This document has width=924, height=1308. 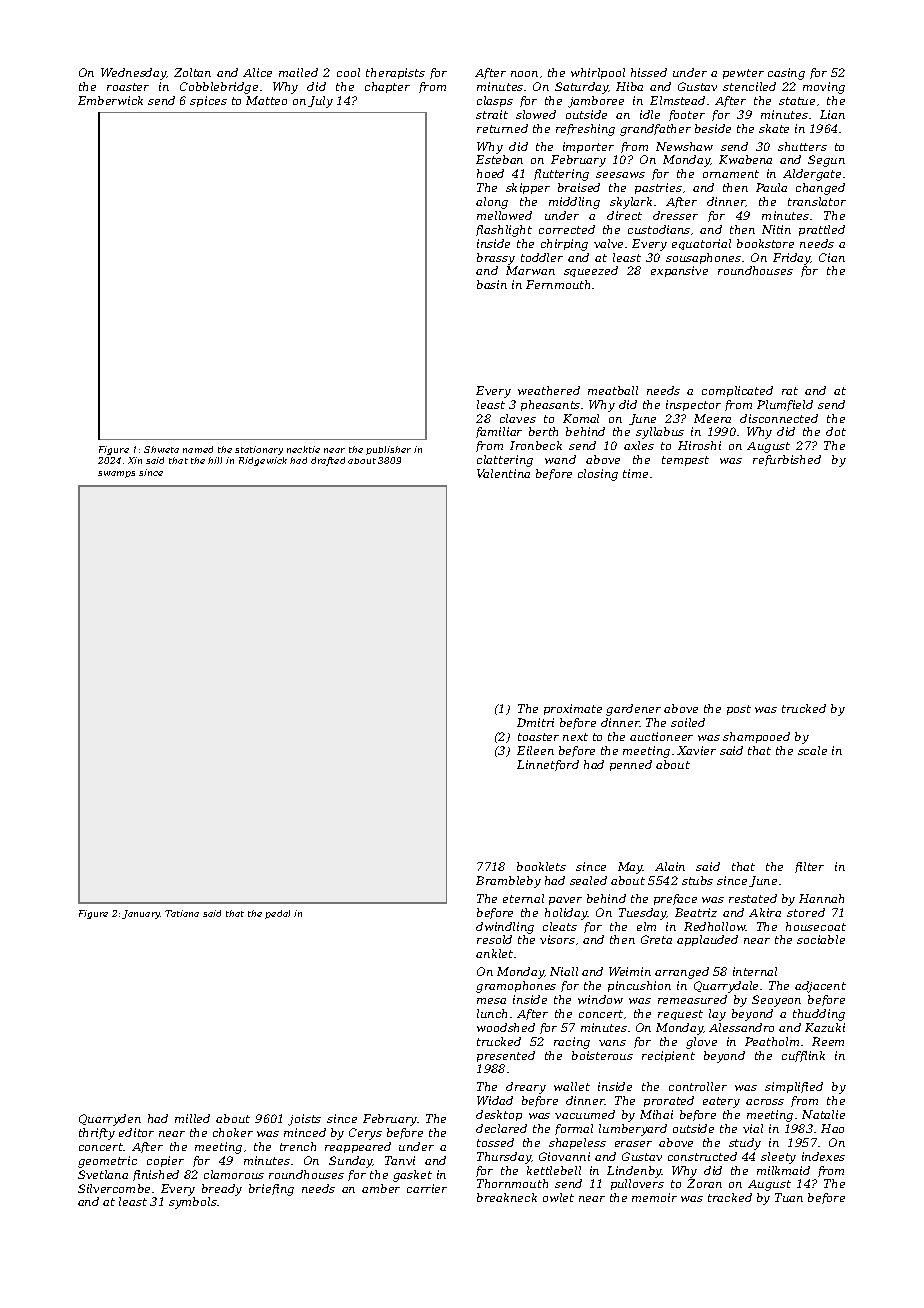 I want to click on along, so click(x=492, y=203).
